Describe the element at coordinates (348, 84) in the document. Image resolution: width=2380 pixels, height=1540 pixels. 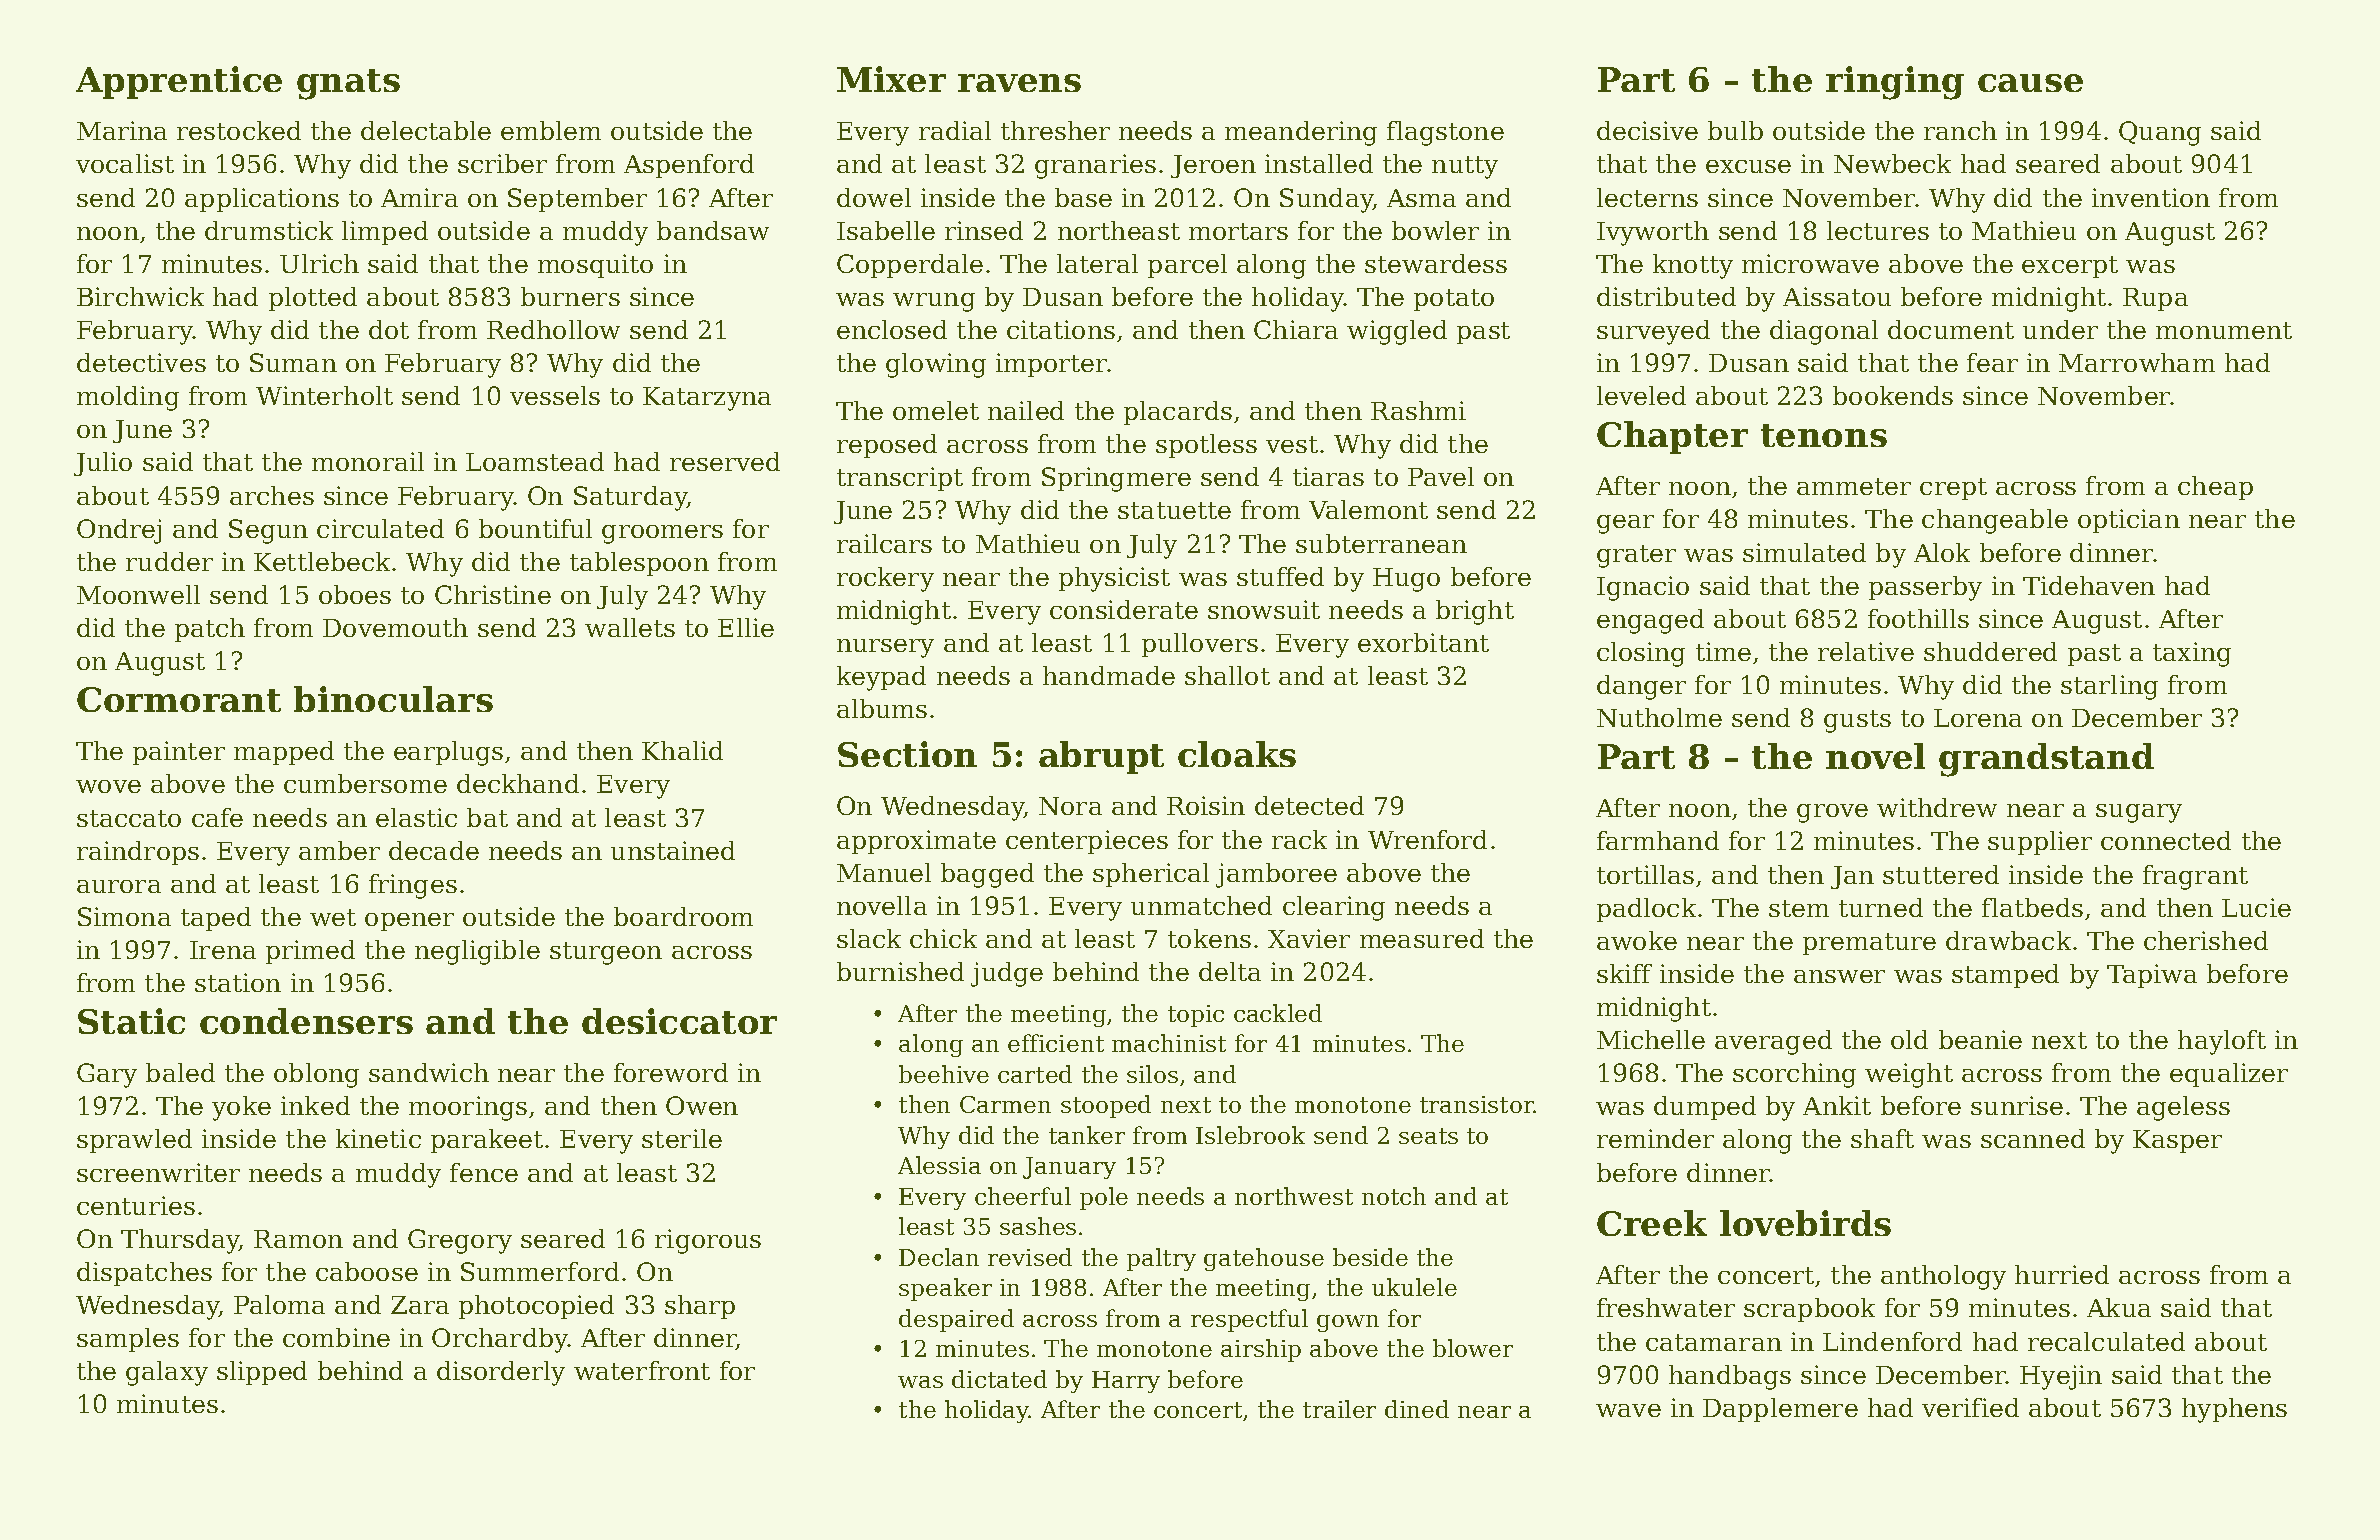
I see `gnats` at that location.
